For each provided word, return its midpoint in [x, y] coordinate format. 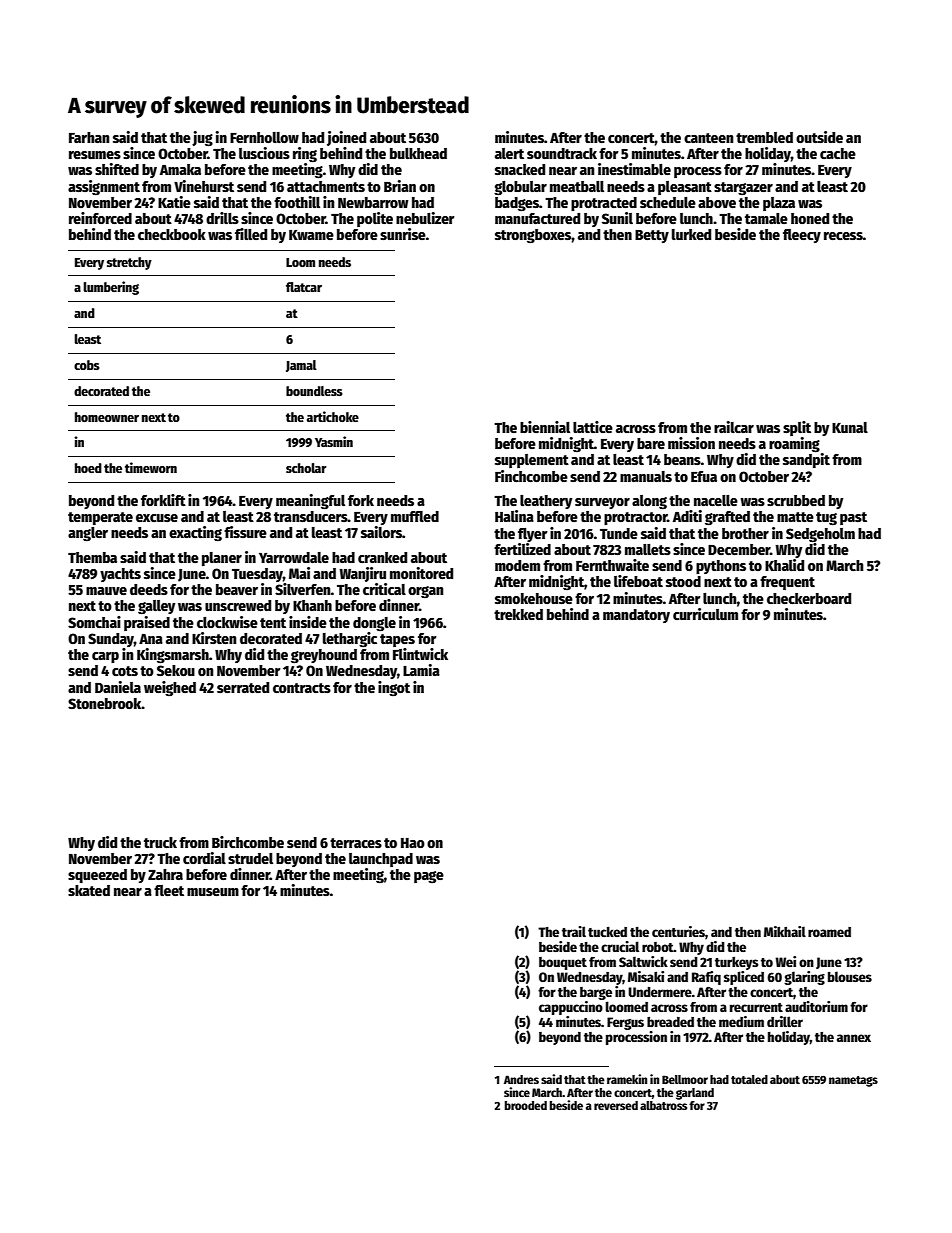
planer [222, 559]
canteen [708, 138]
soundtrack [562, 153]
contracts [302, 688]
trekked [518, 614]
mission [691, 443]
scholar [306, 468]
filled [251, 234]
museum [213, 892]
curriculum [705, 614]
